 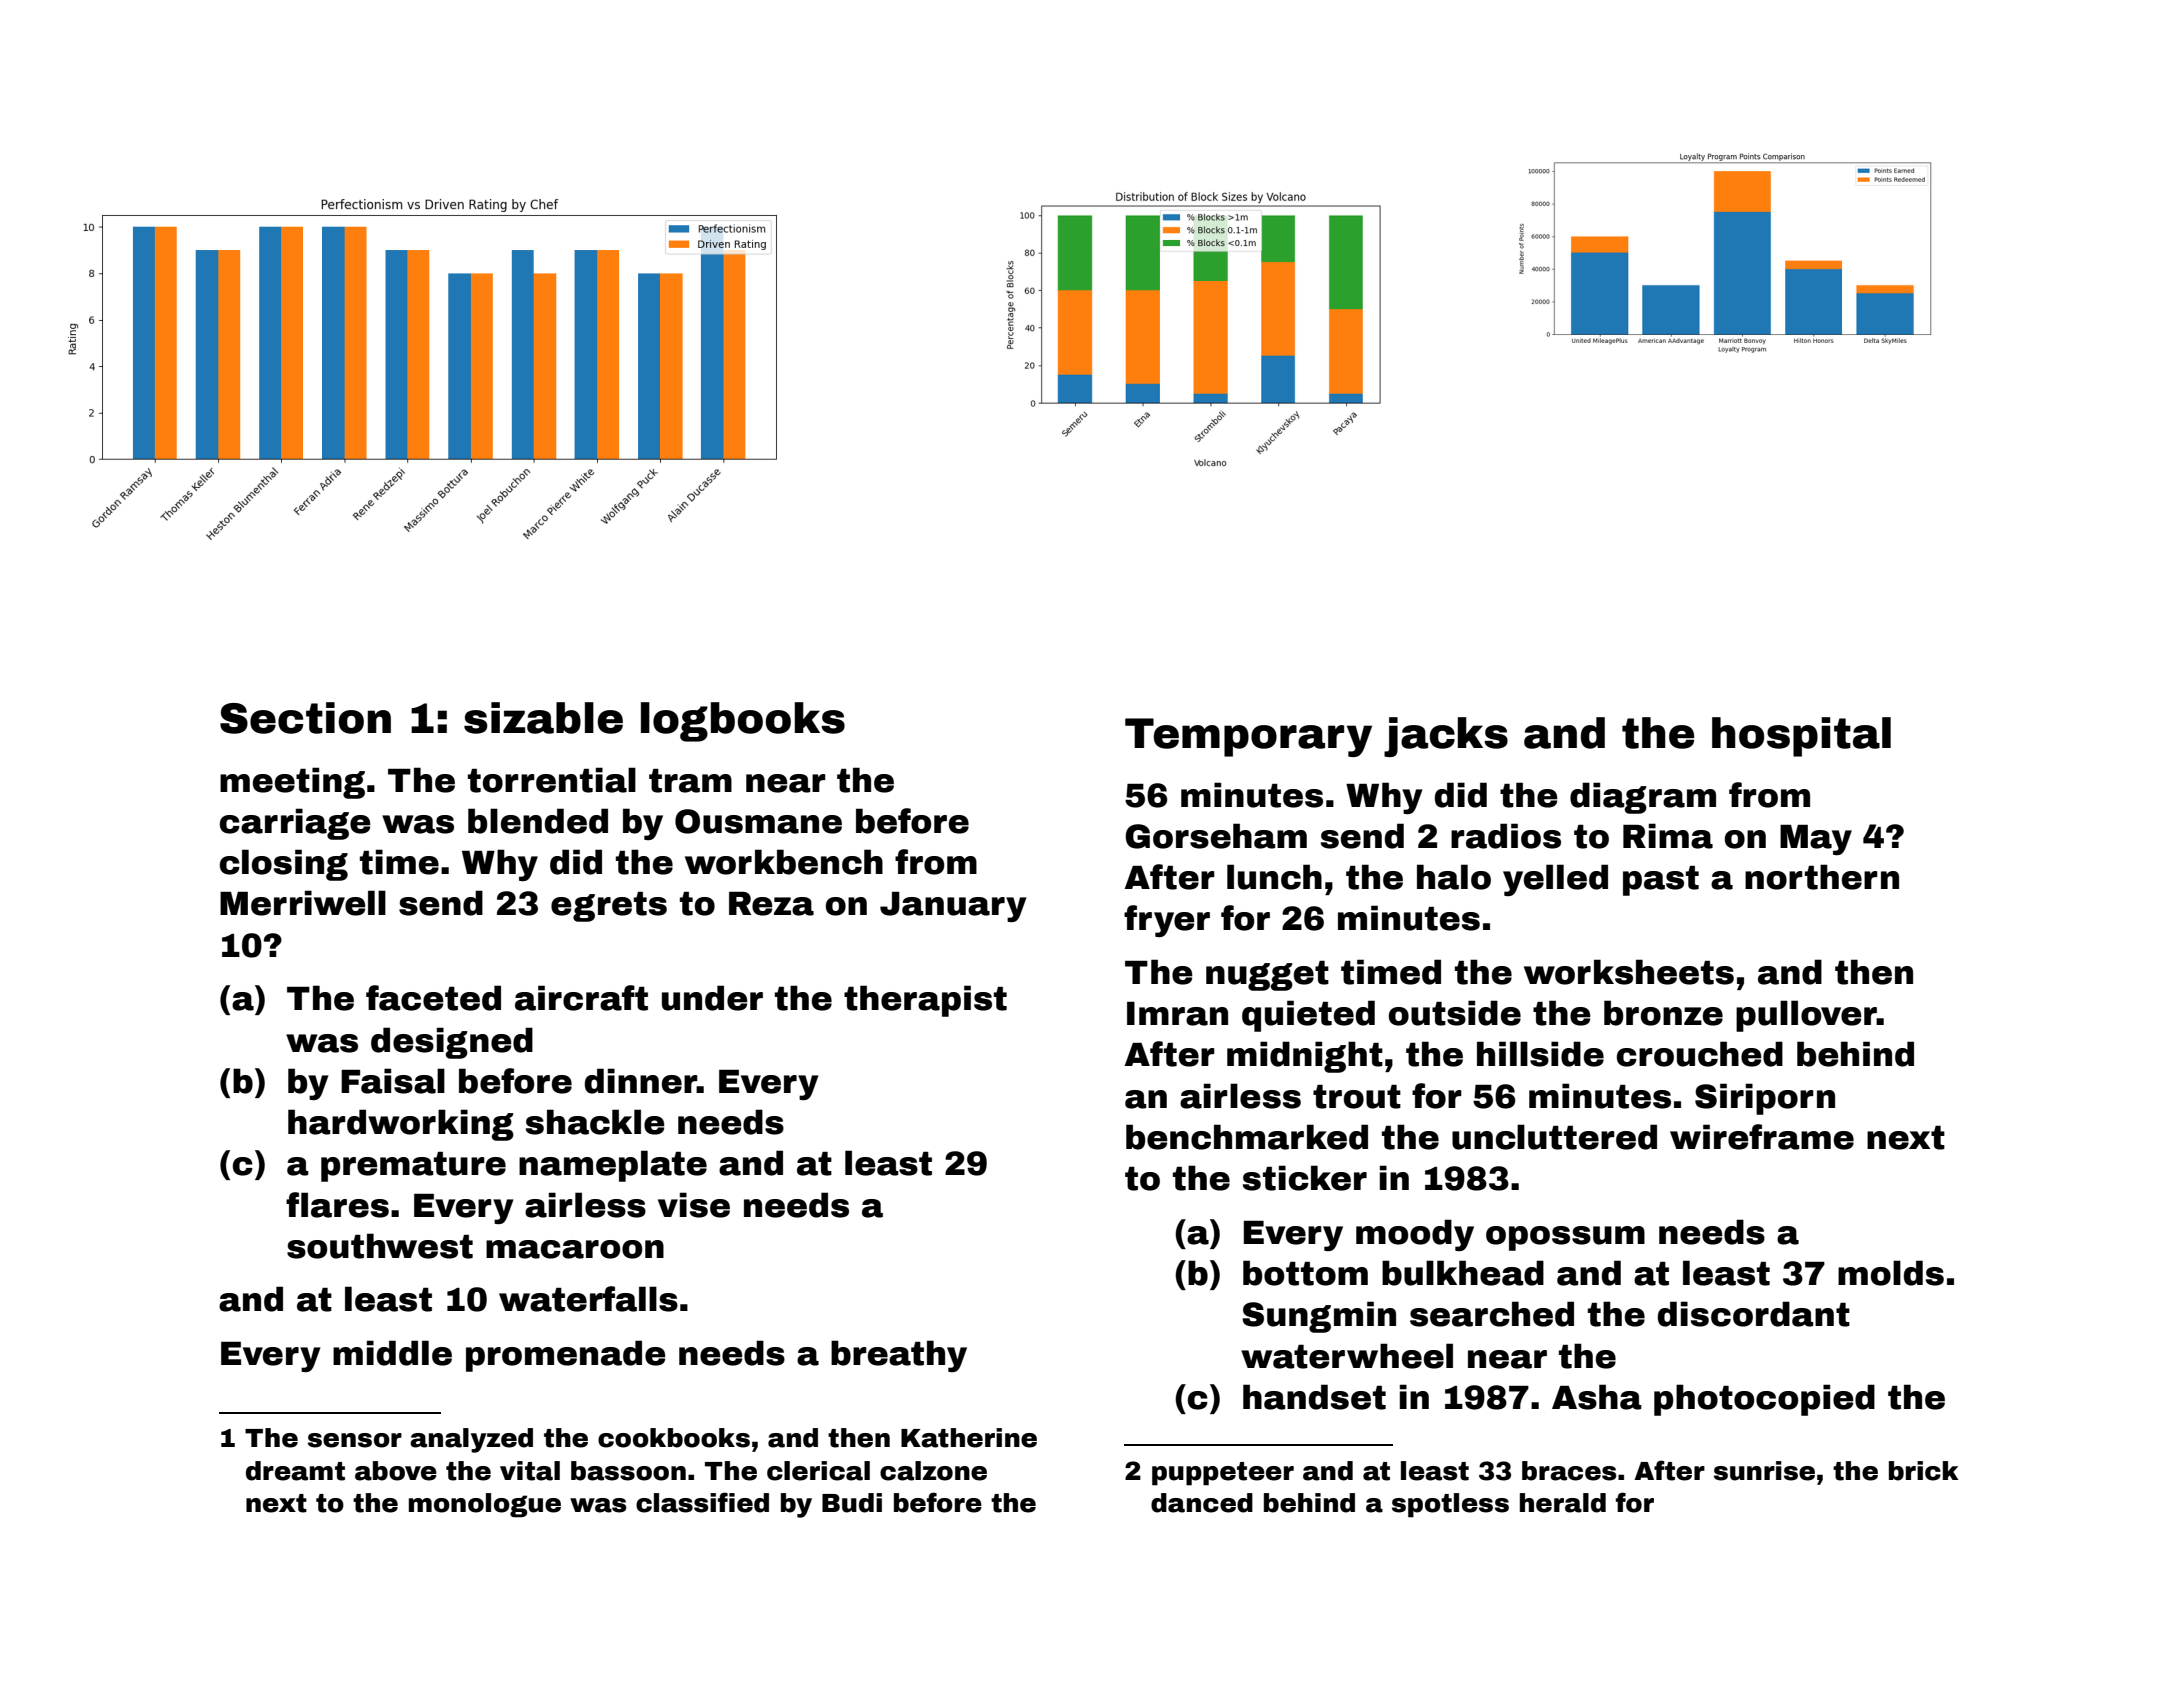 I want to click on macaroon, so click(x=575, y=1249).
